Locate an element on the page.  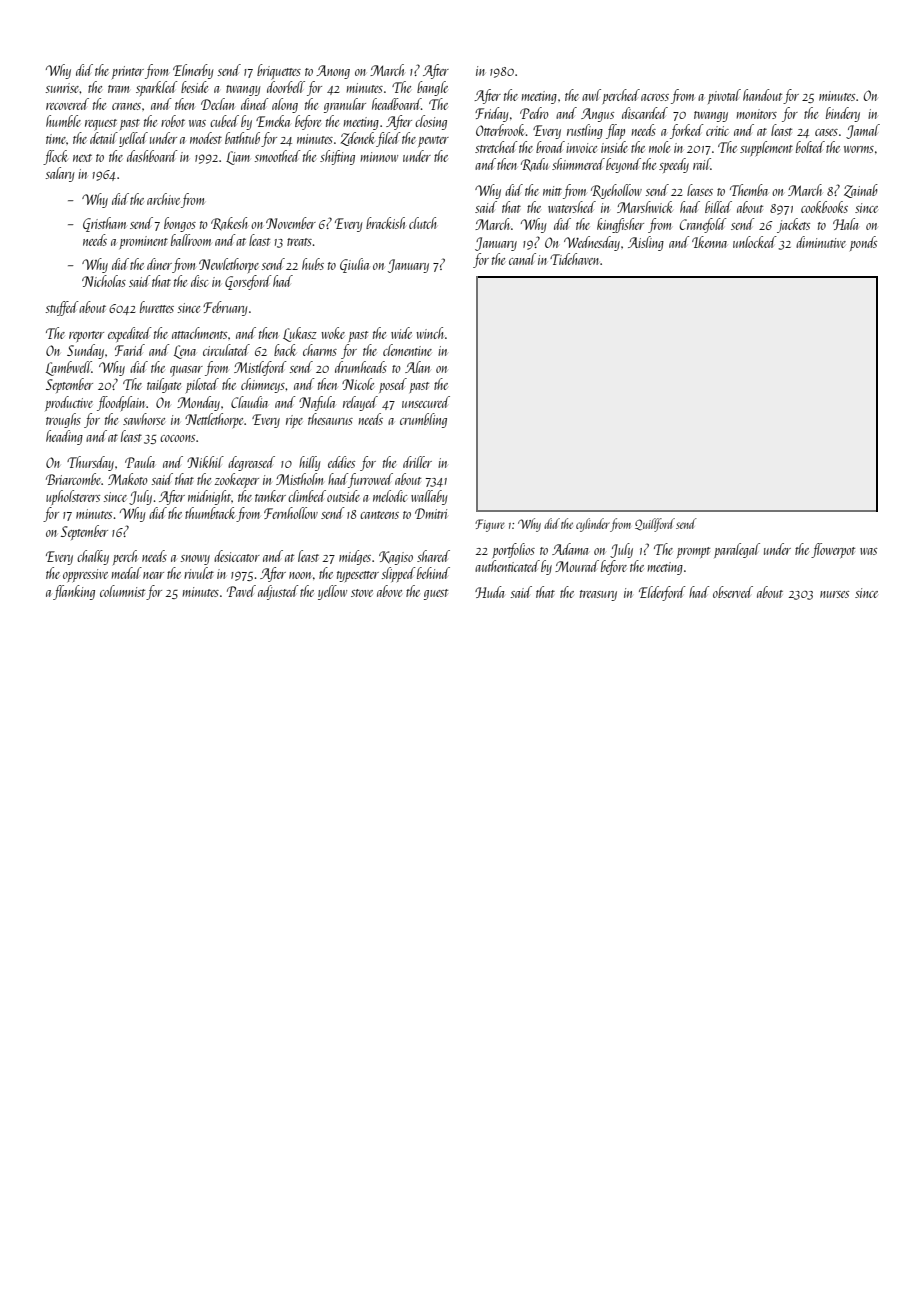
request is located at coordinates (101, 125).
